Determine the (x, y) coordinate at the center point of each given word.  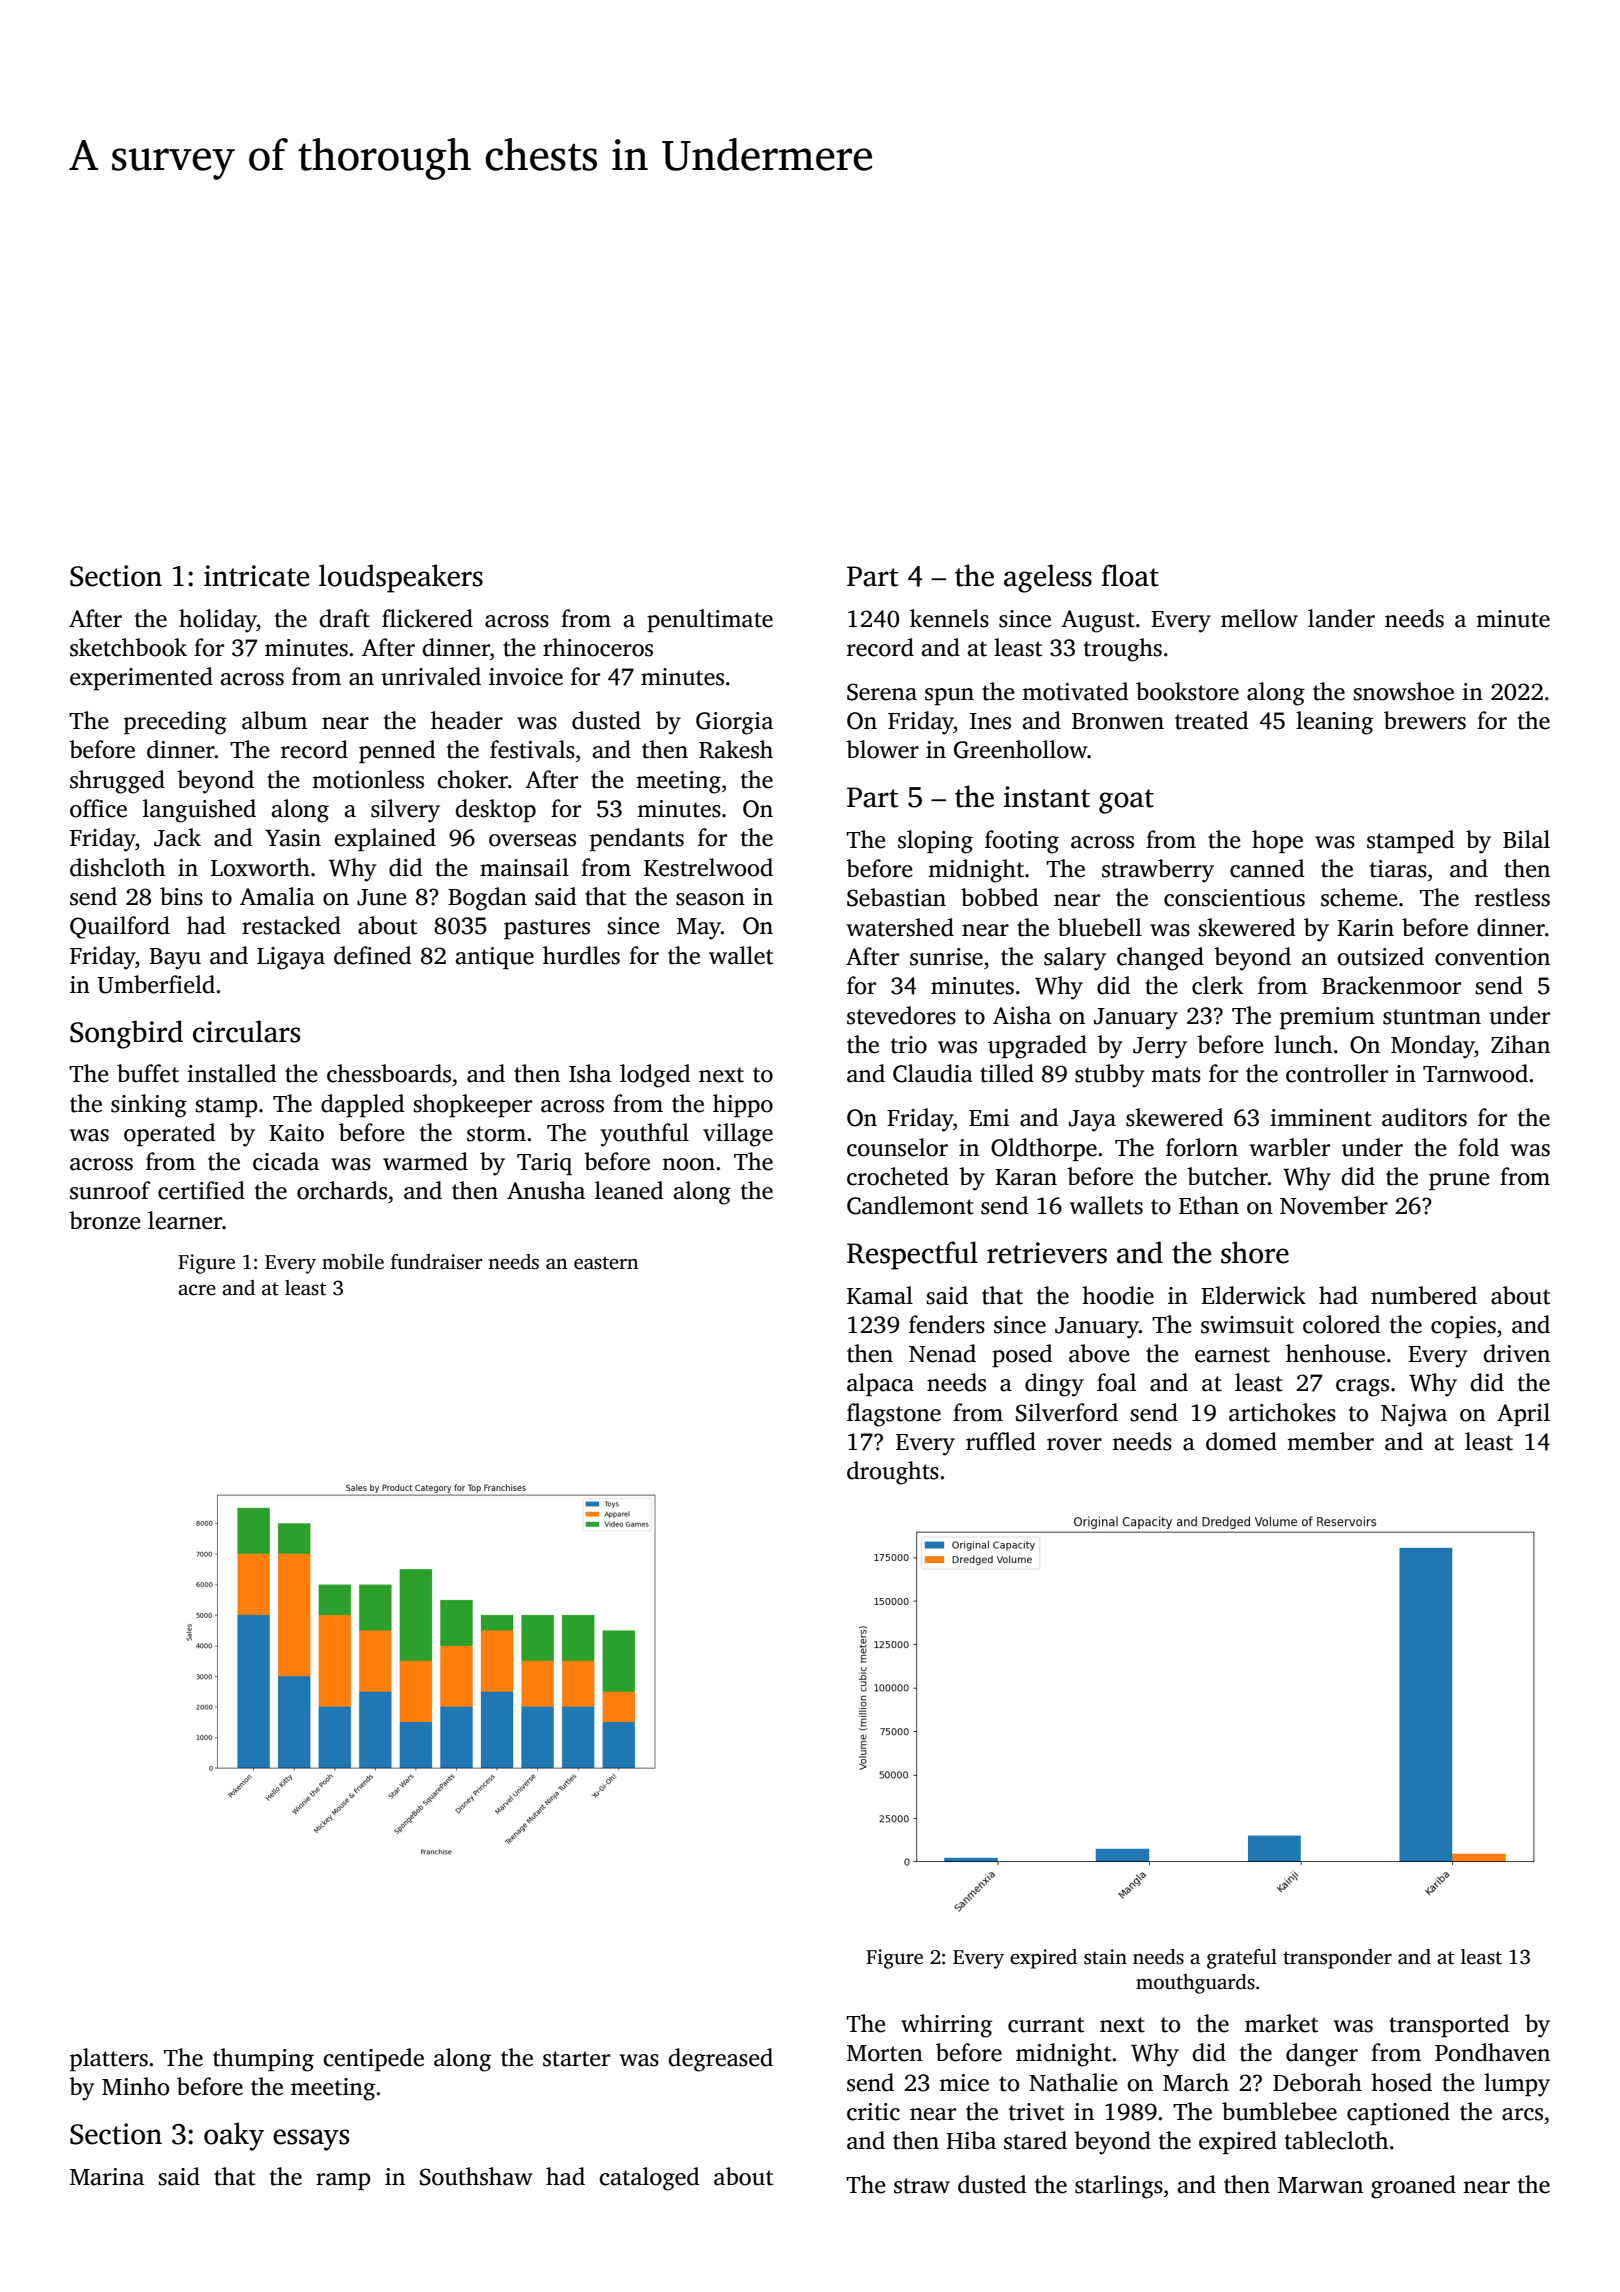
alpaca (880, 1384)
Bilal (1526, 839)
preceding (175, 723)
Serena (882, 692)
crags (1362, 1388)
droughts (893, 1473)
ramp (343, 2181)
